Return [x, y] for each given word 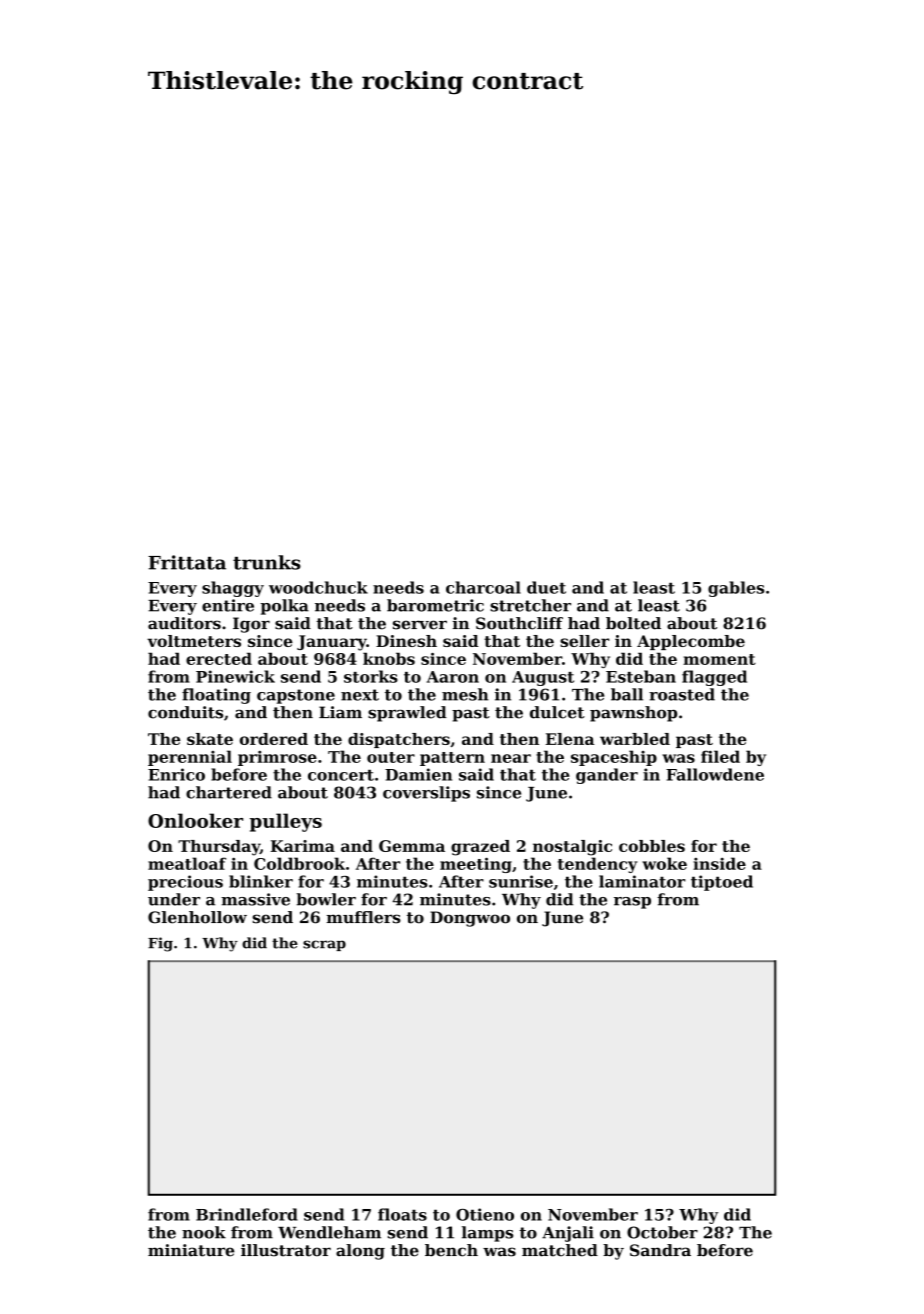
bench [451, 1250]
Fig [160, 944]
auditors [184, 623]
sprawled [407, 714]
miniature [191, 1250]
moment [719, 659]
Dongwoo [470, 919]
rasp [632, 903]
